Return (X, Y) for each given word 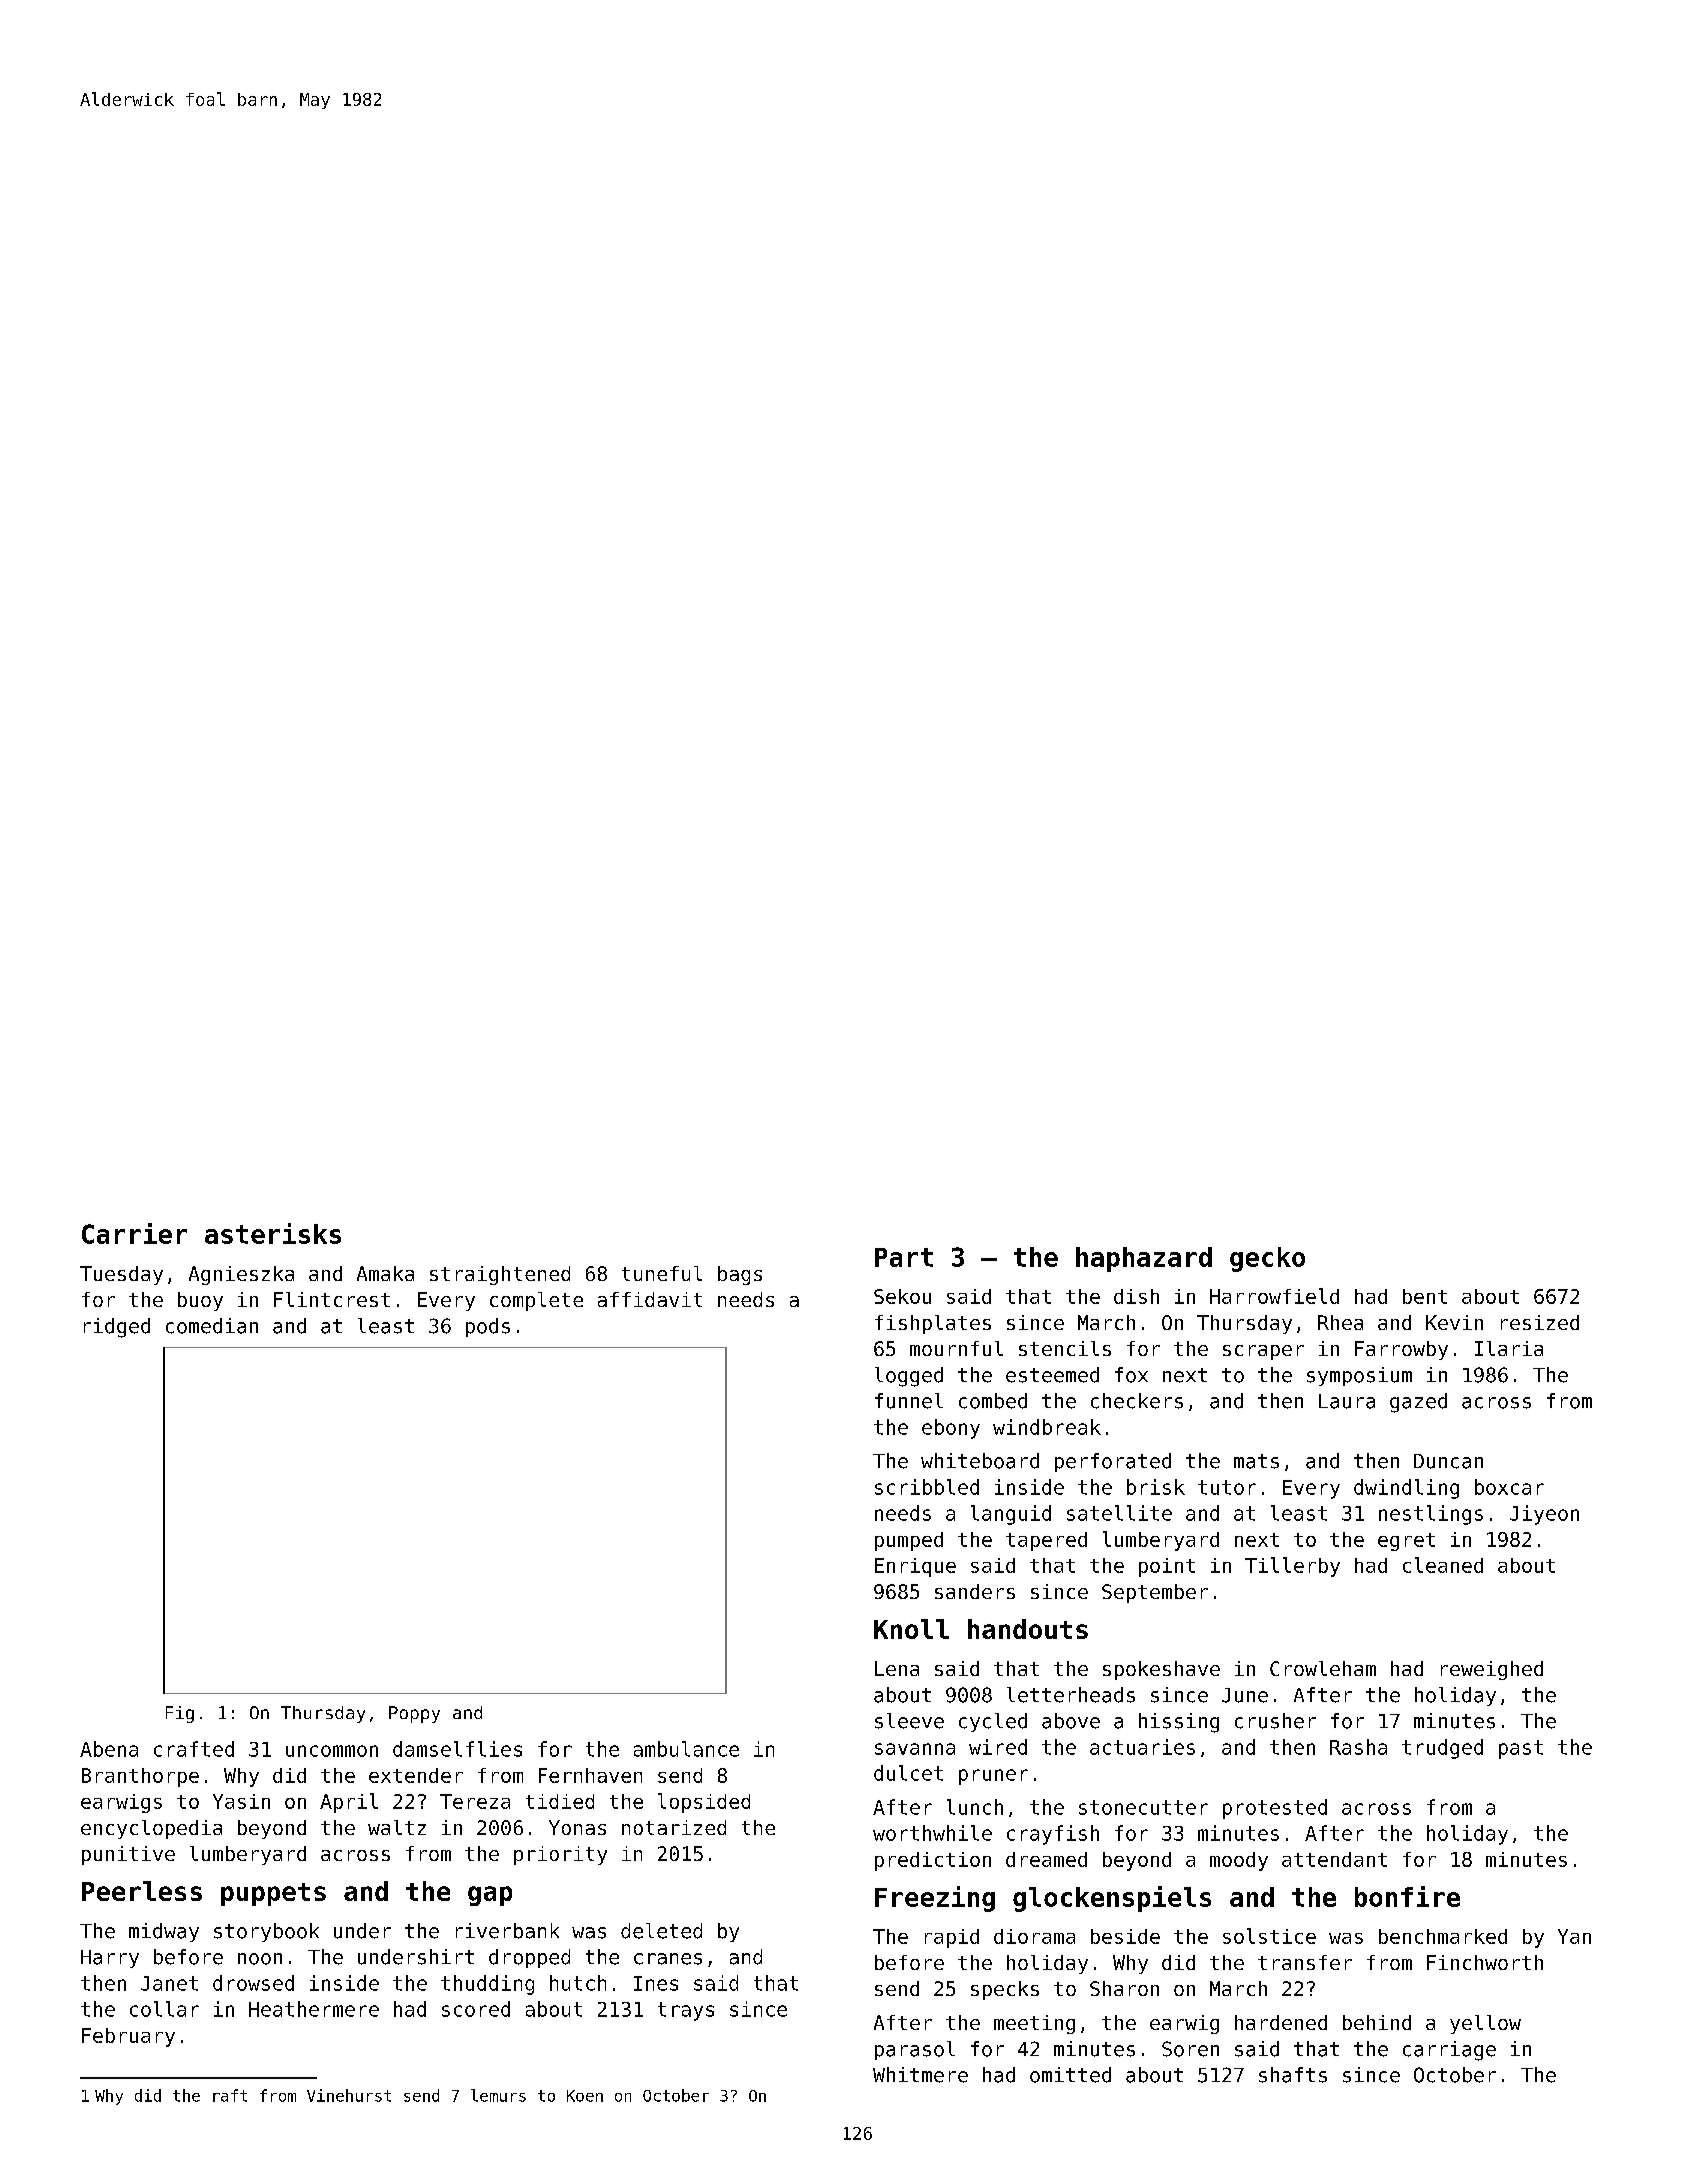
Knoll (911, 1629)
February (128, 2037)
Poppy (414, 1714)
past (1521, 1749)
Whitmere (920, 2075)
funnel (909, 1401)
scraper (1263, 1352)
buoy (200, 1301)
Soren (1190, 2049)
